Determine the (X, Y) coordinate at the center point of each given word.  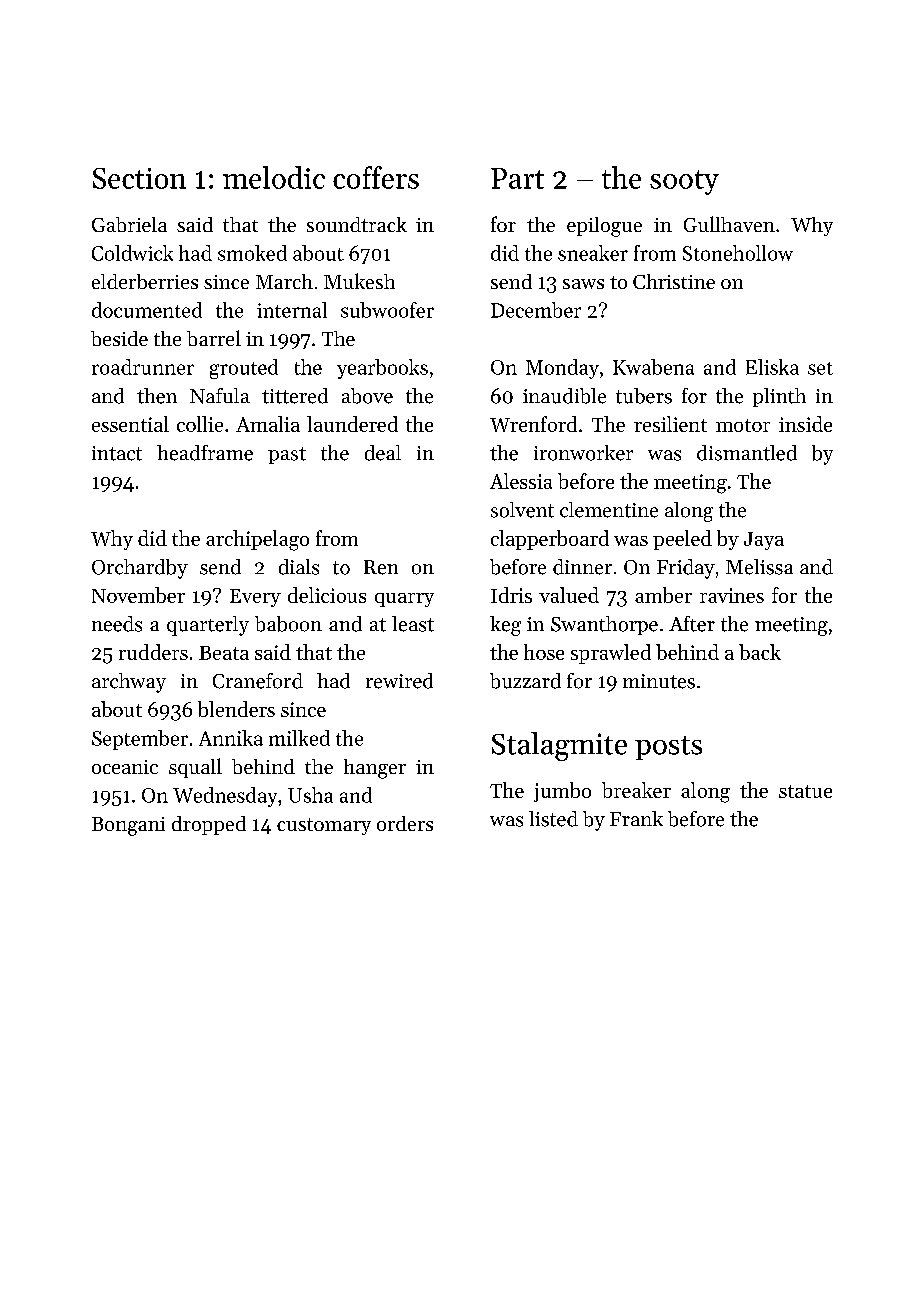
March (284, 281)
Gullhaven (729, 224)
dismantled (747, 453)
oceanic (125, 767)
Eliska (772, 367)
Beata (224, 653)
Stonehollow (738, 253)
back (760, 652)
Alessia (521, 481)
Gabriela (129, 224)
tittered (295, 396)
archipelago (257, 540)
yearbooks (382, 369)
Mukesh (359, 281)
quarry (404, 600)
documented (147, 310)
